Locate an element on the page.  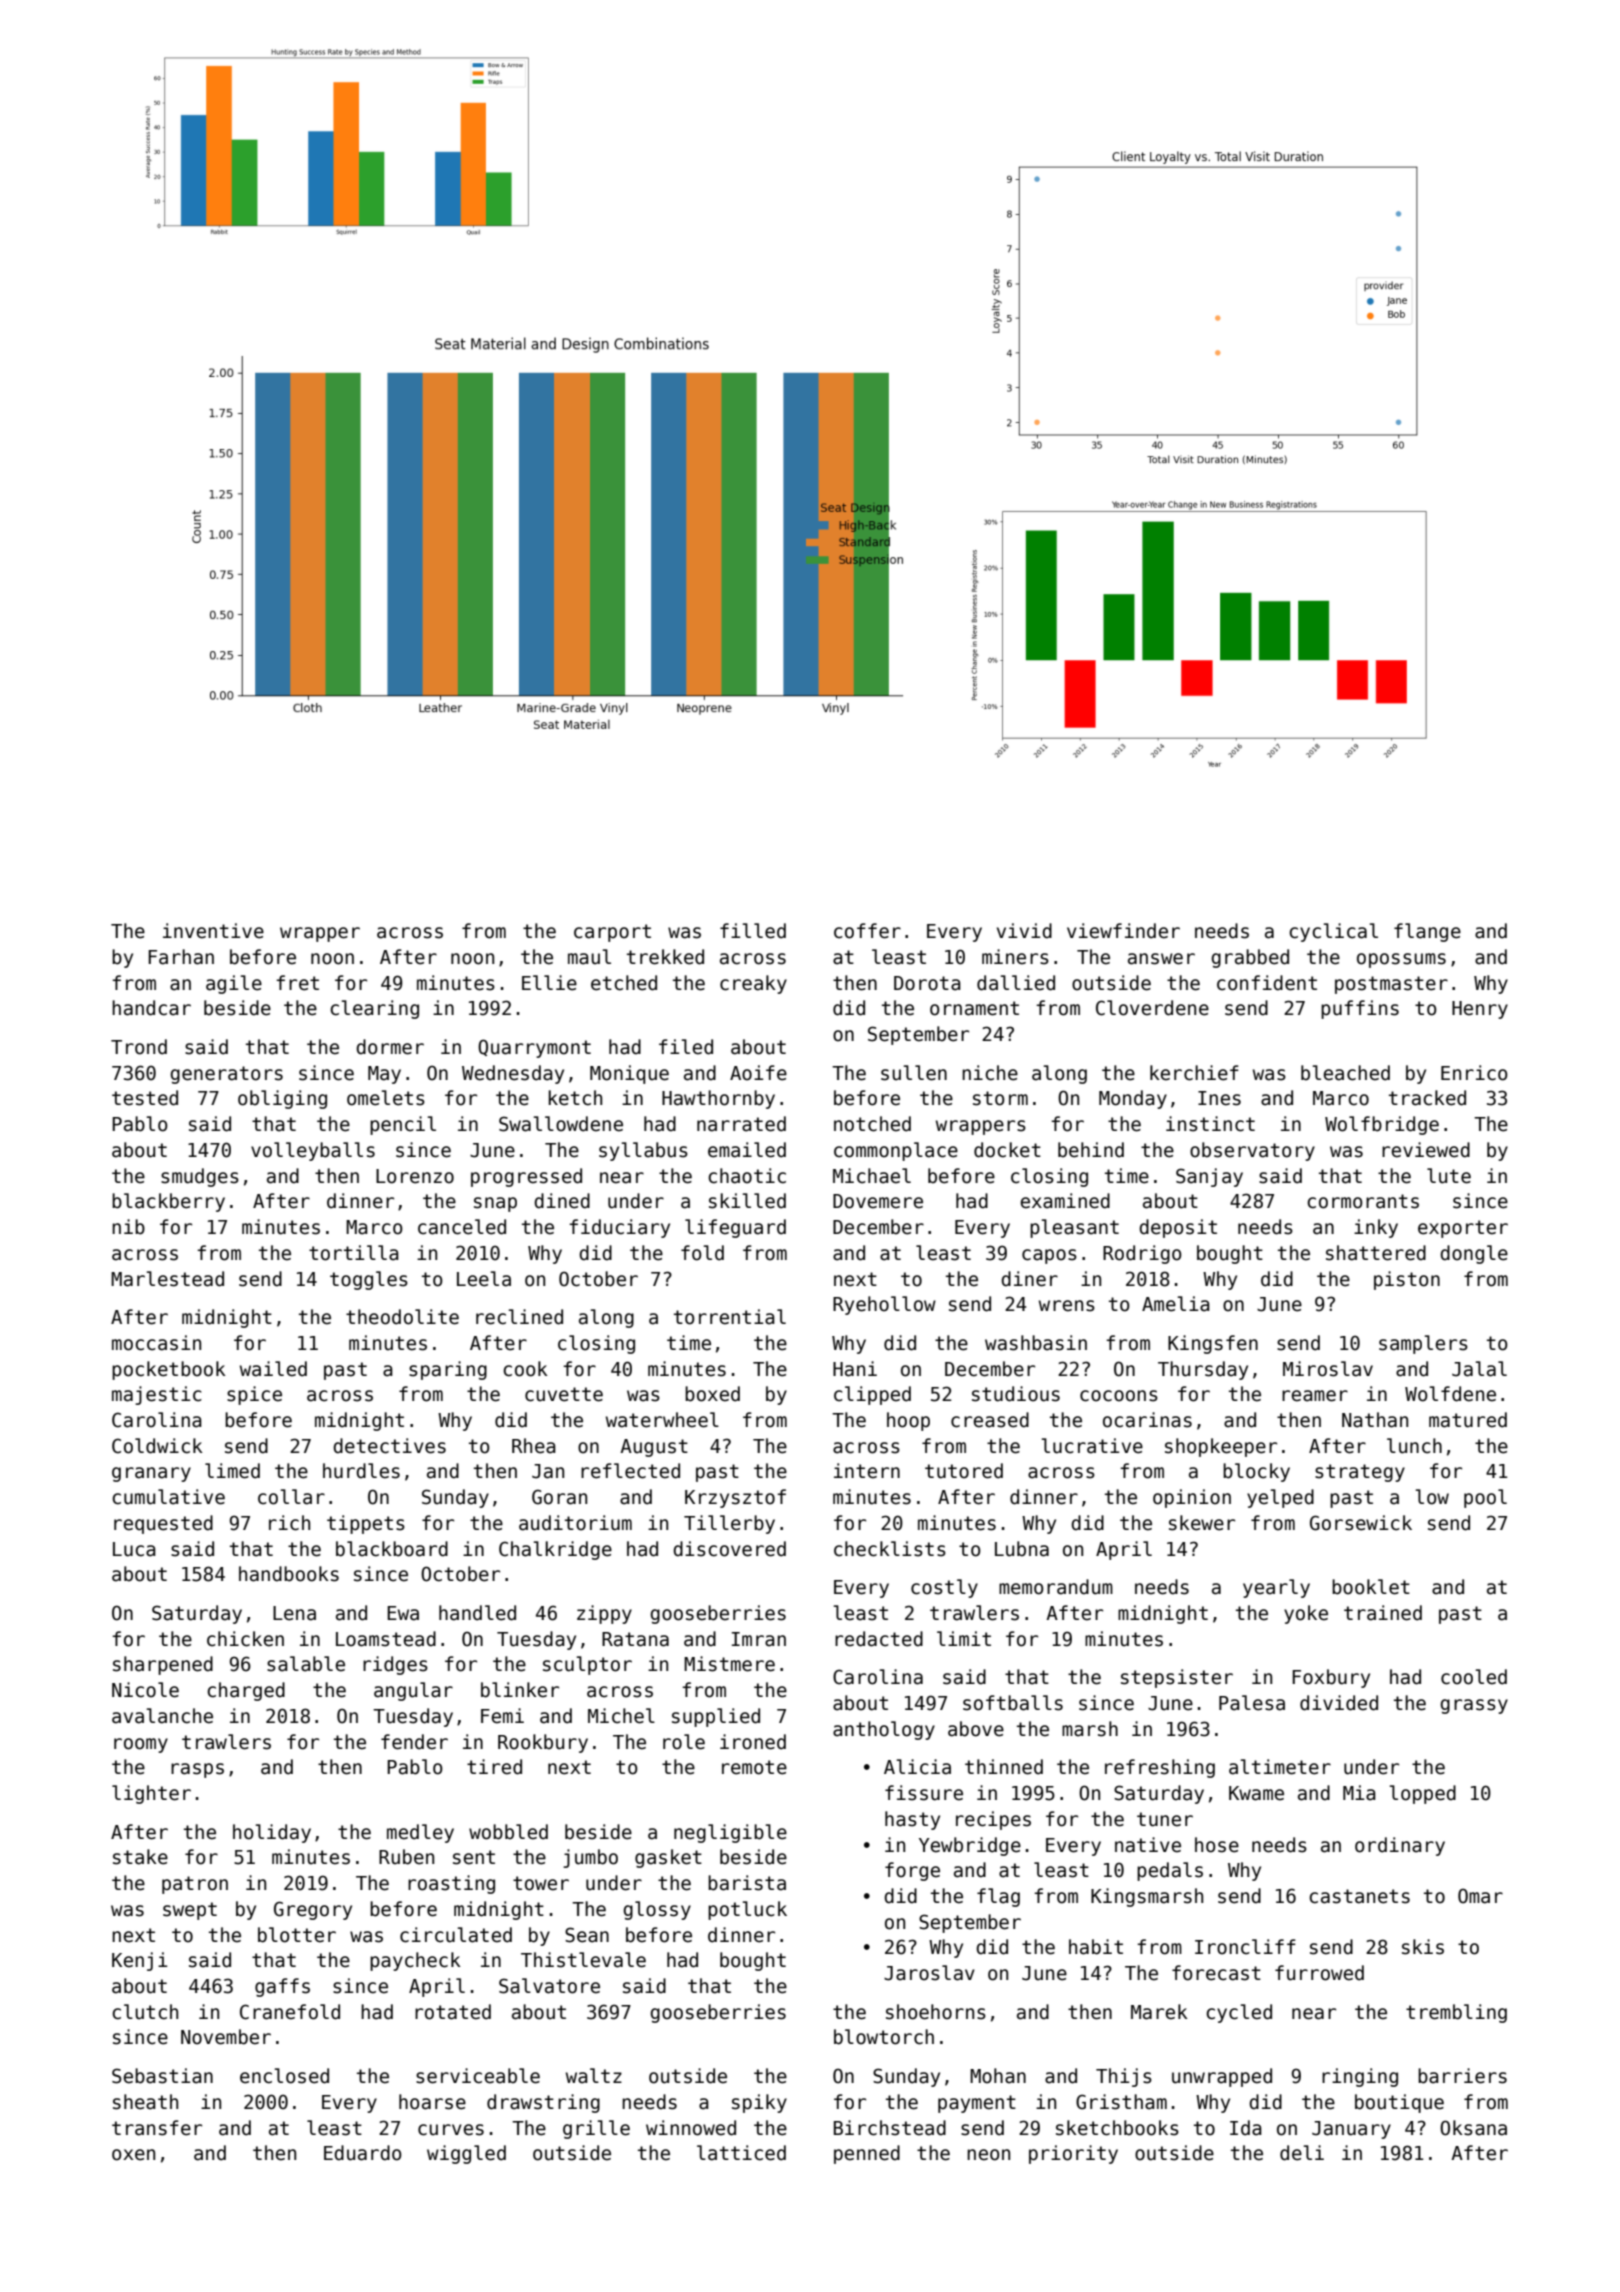
unwrapped is located at coordinates (1222, 2077).
